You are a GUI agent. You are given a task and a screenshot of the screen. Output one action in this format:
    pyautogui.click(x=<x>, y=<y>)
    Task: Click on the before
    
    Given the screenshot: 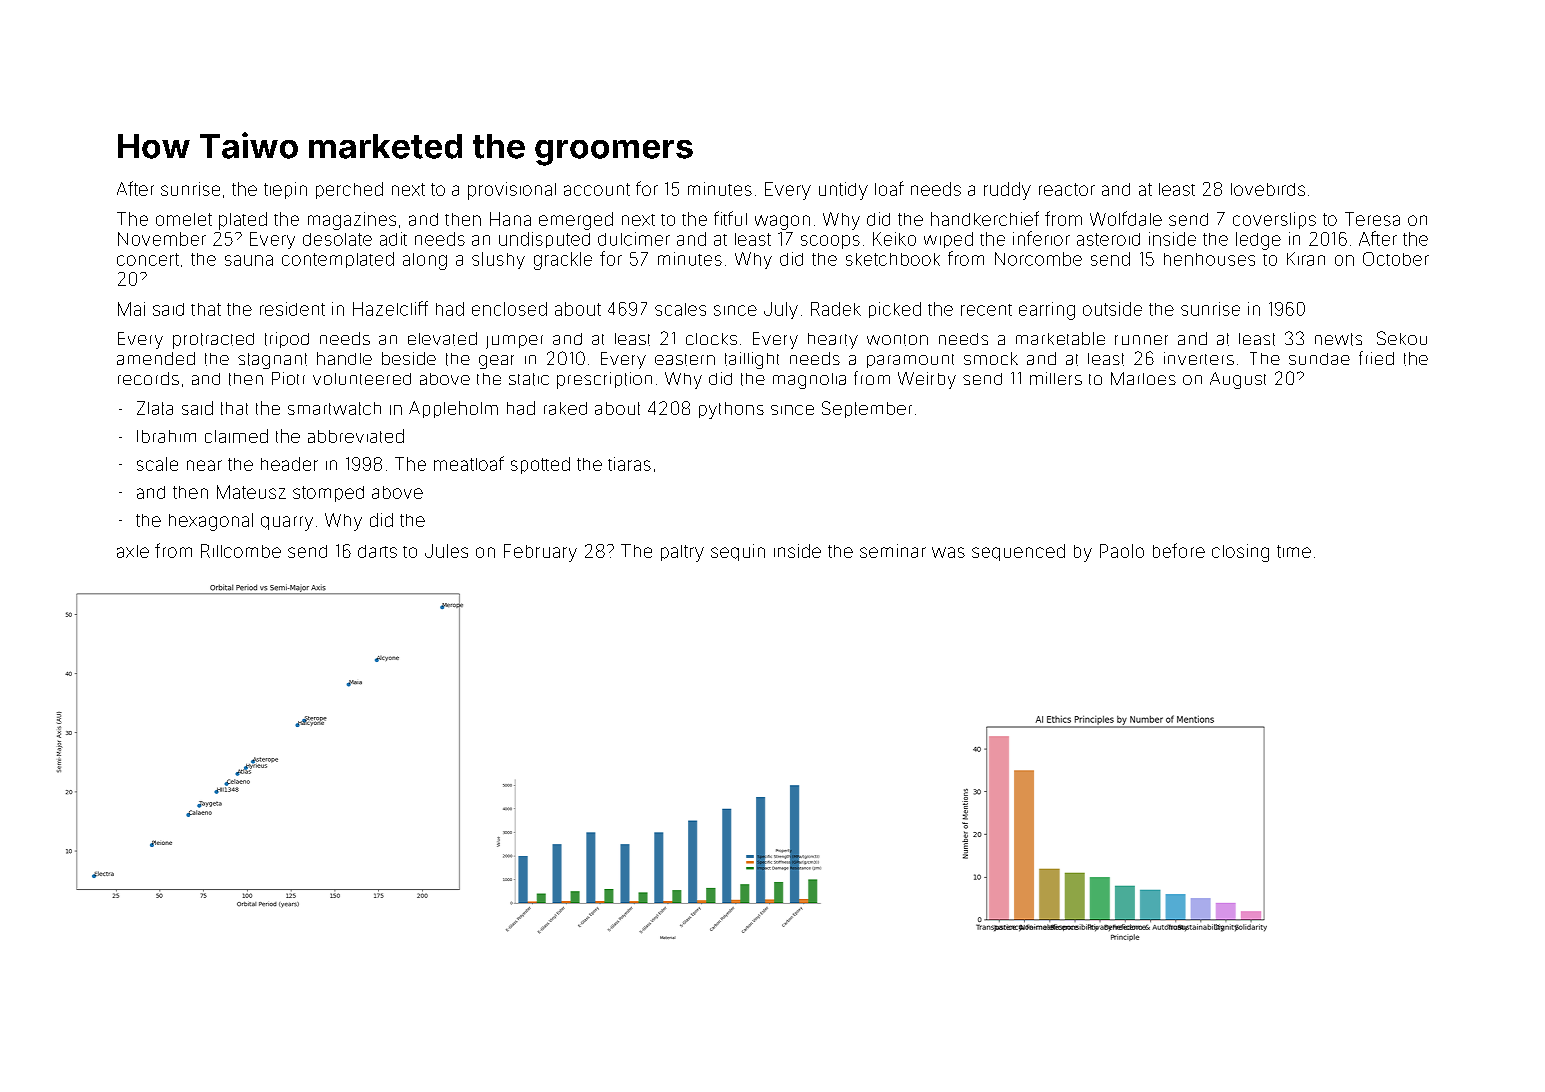 What is the action you would take?
    pyautogui.click(x=1179, y=550)
